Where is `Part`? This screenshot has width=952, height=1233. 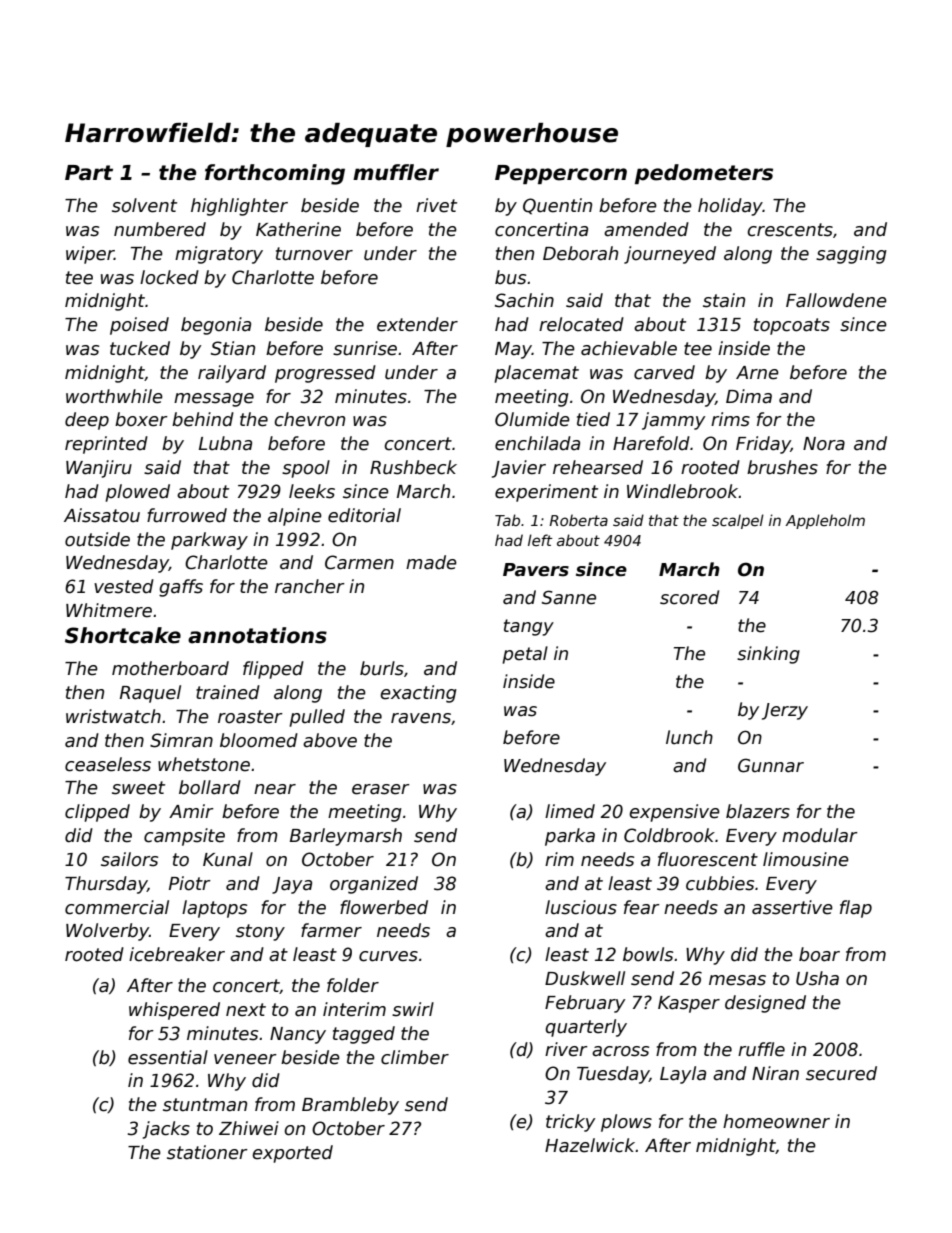
Part is located at coordinates (89, 173).
